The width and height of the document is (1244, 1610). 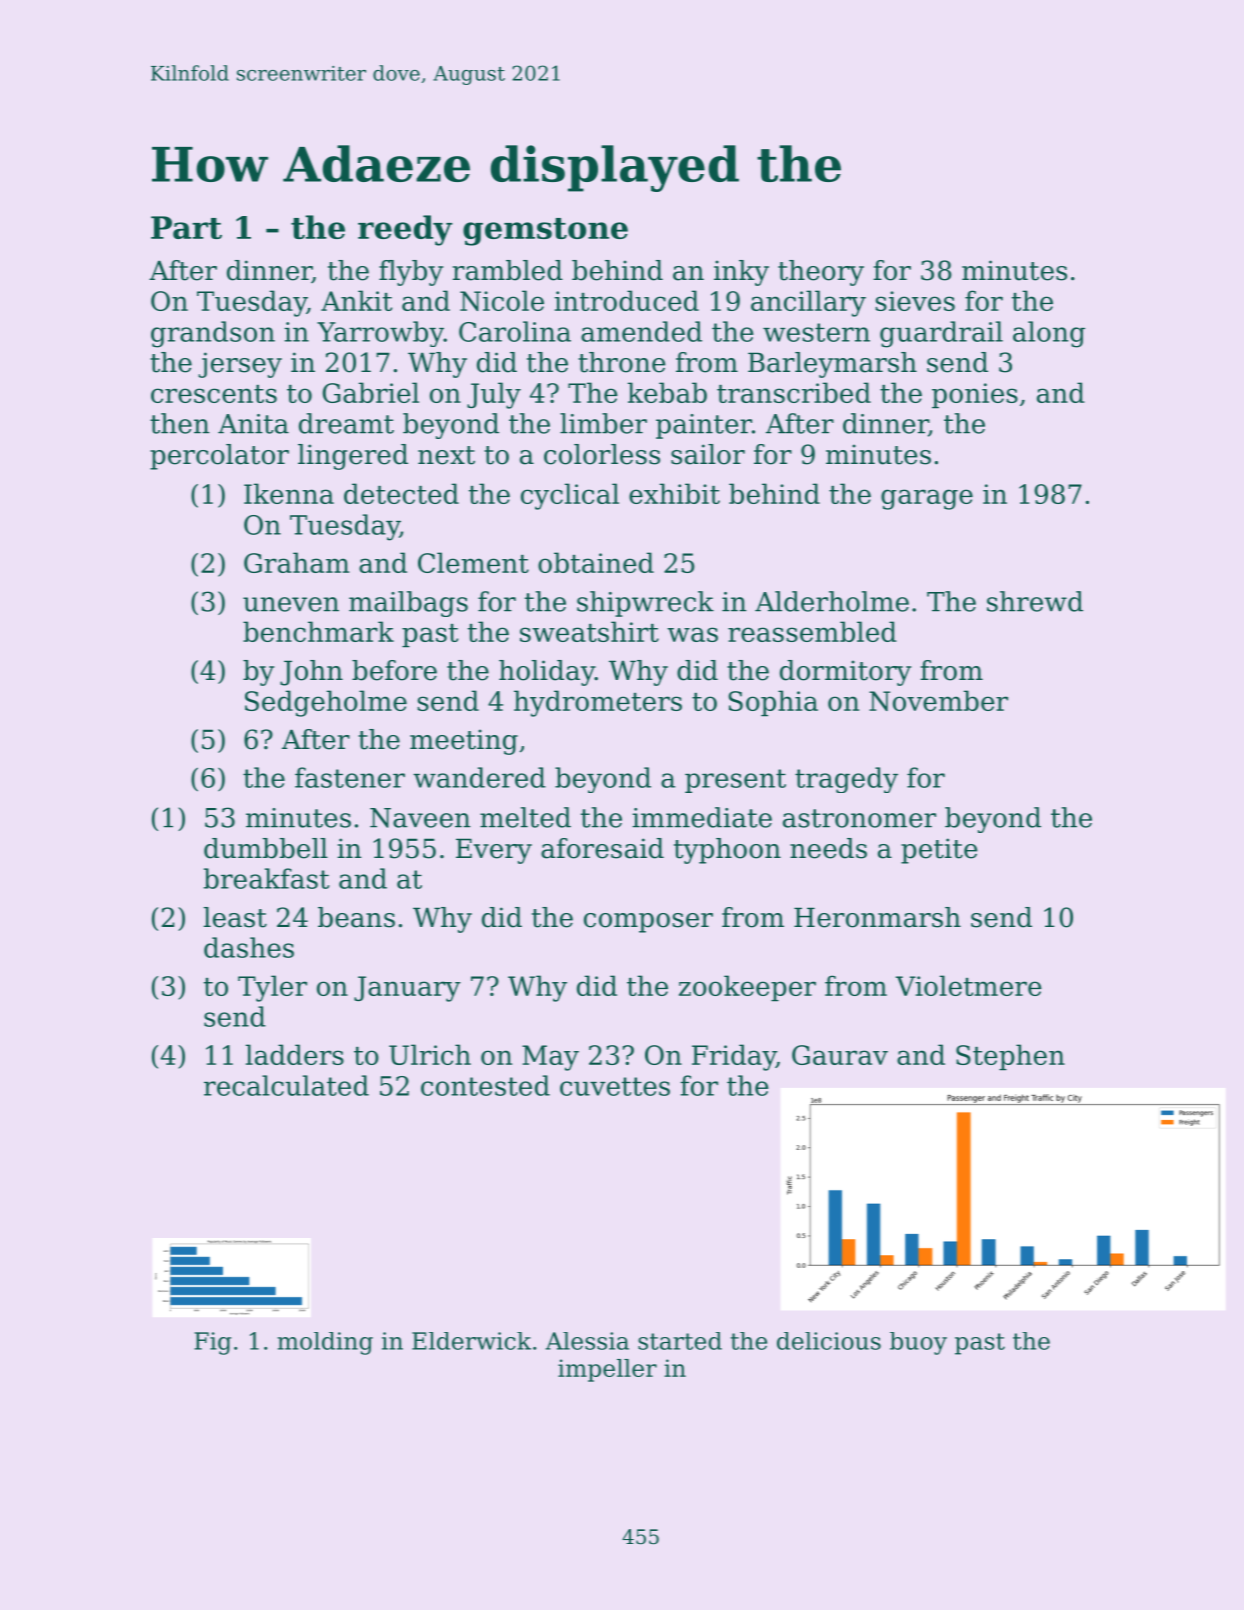 I want to click on immediate, so click(x=702, y=817).
